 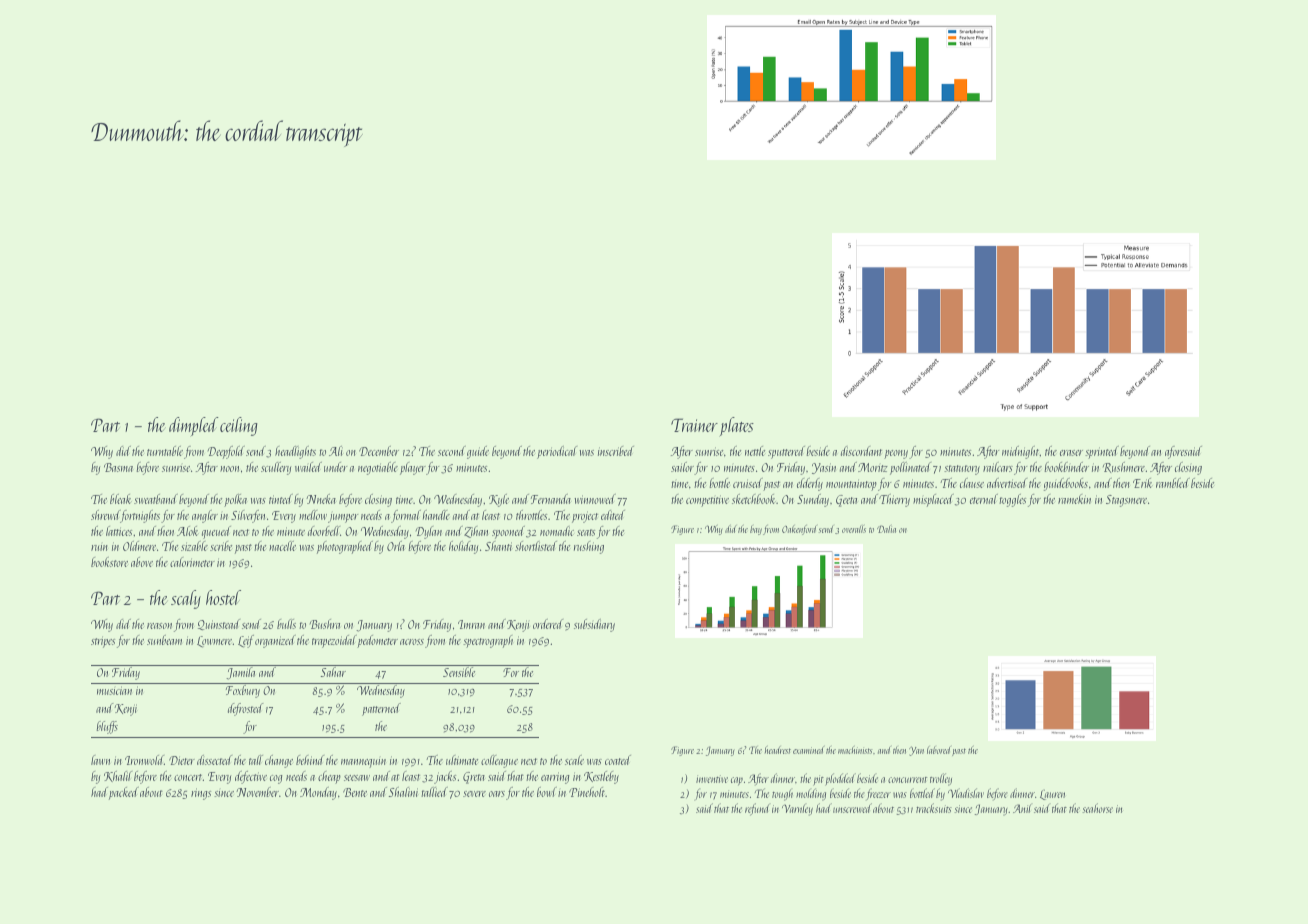 What do you see at coordinates (886, 529) in the screenshot?
I see `Dalia` at bounding box center [886, 529].
